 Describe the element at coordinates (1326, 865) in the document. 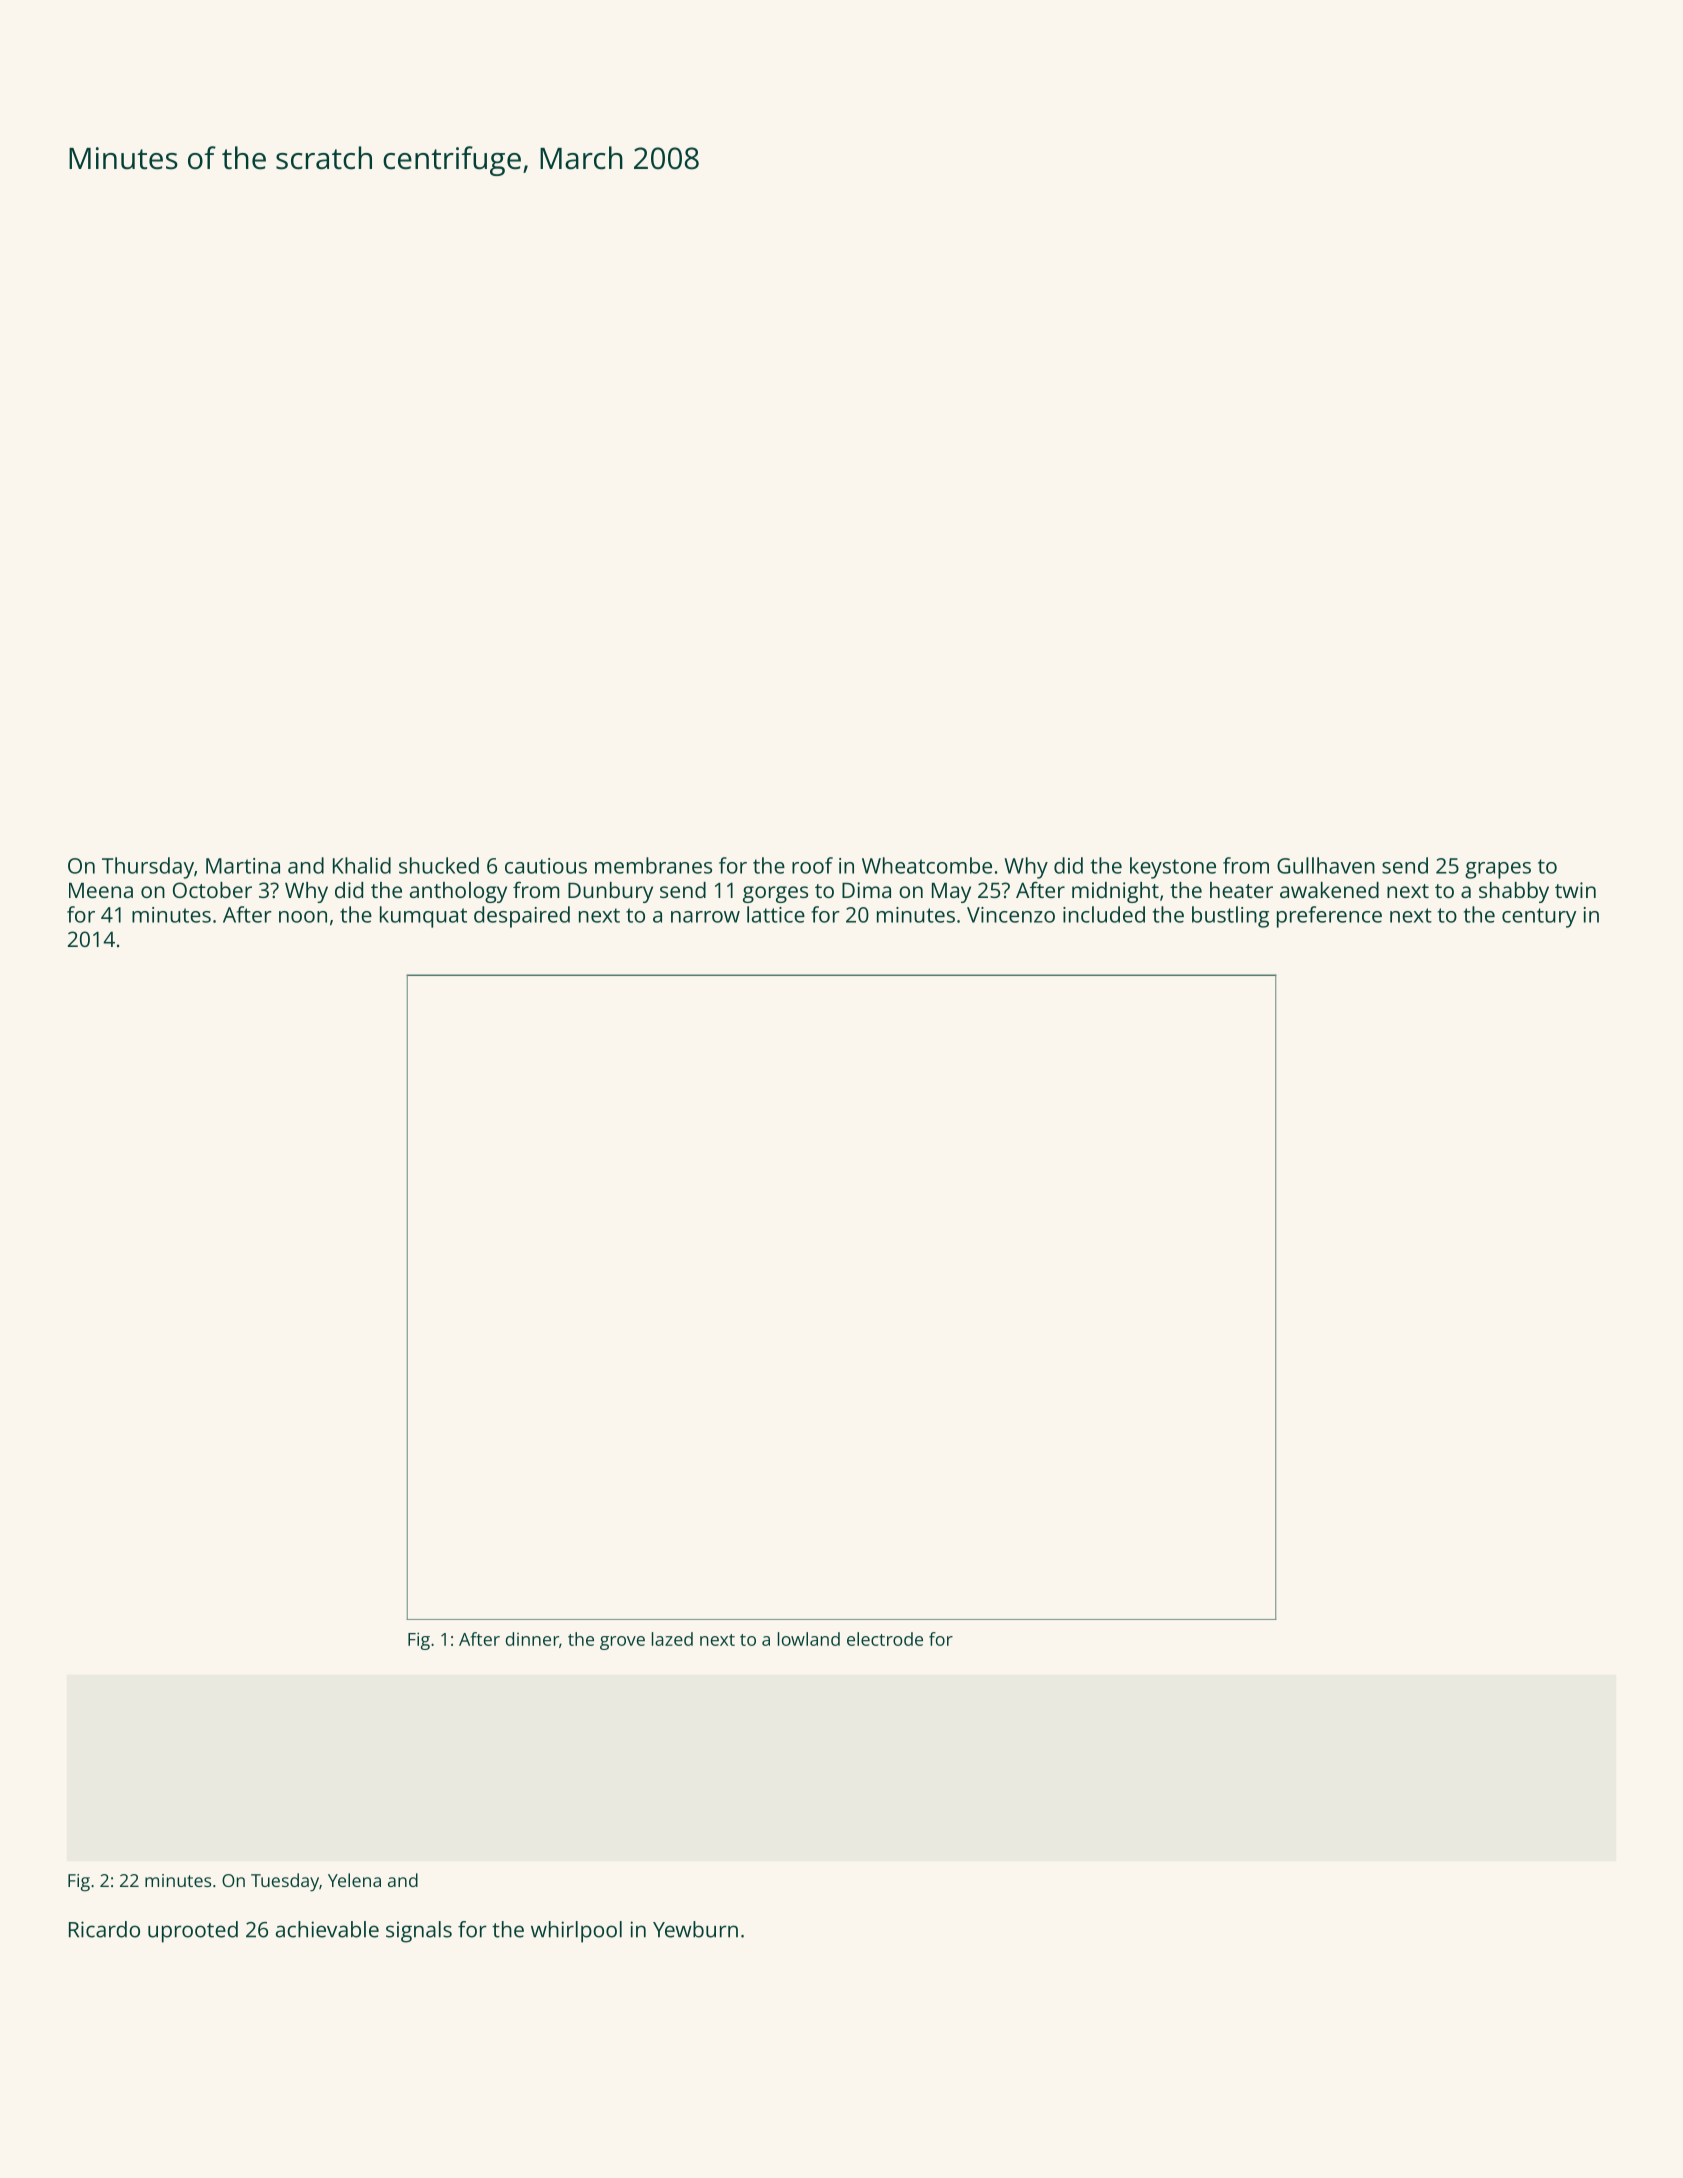

I see `Gullhaven` at that location.
